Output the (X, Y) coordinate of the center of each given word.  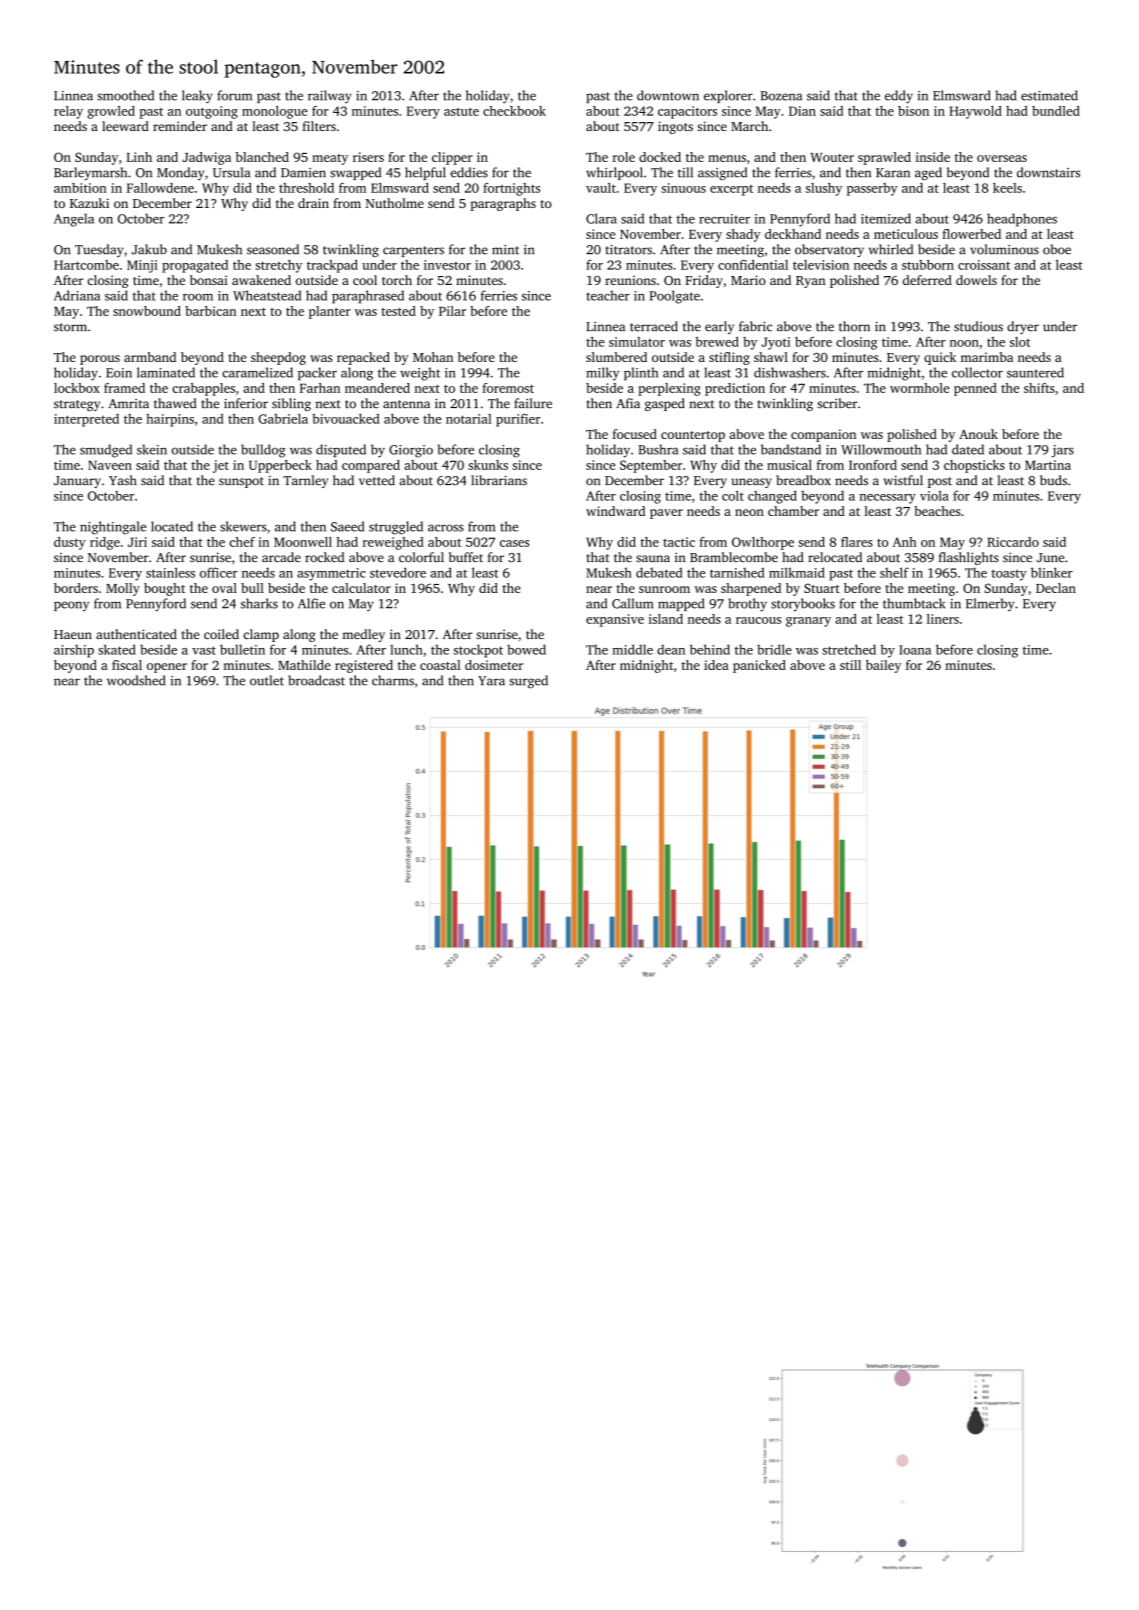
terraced (654, 326)
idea (716, 665)
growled (111, 112)
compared (371, 466)
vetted (377, 480)
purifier (518, 420)
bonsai (209, 280)
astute (461, 112)
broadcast (316, 680)
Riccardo (1013, 542)
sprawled (884, 158)
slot (1020, 342)
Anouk (978, 434)
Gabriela (283, 418)
